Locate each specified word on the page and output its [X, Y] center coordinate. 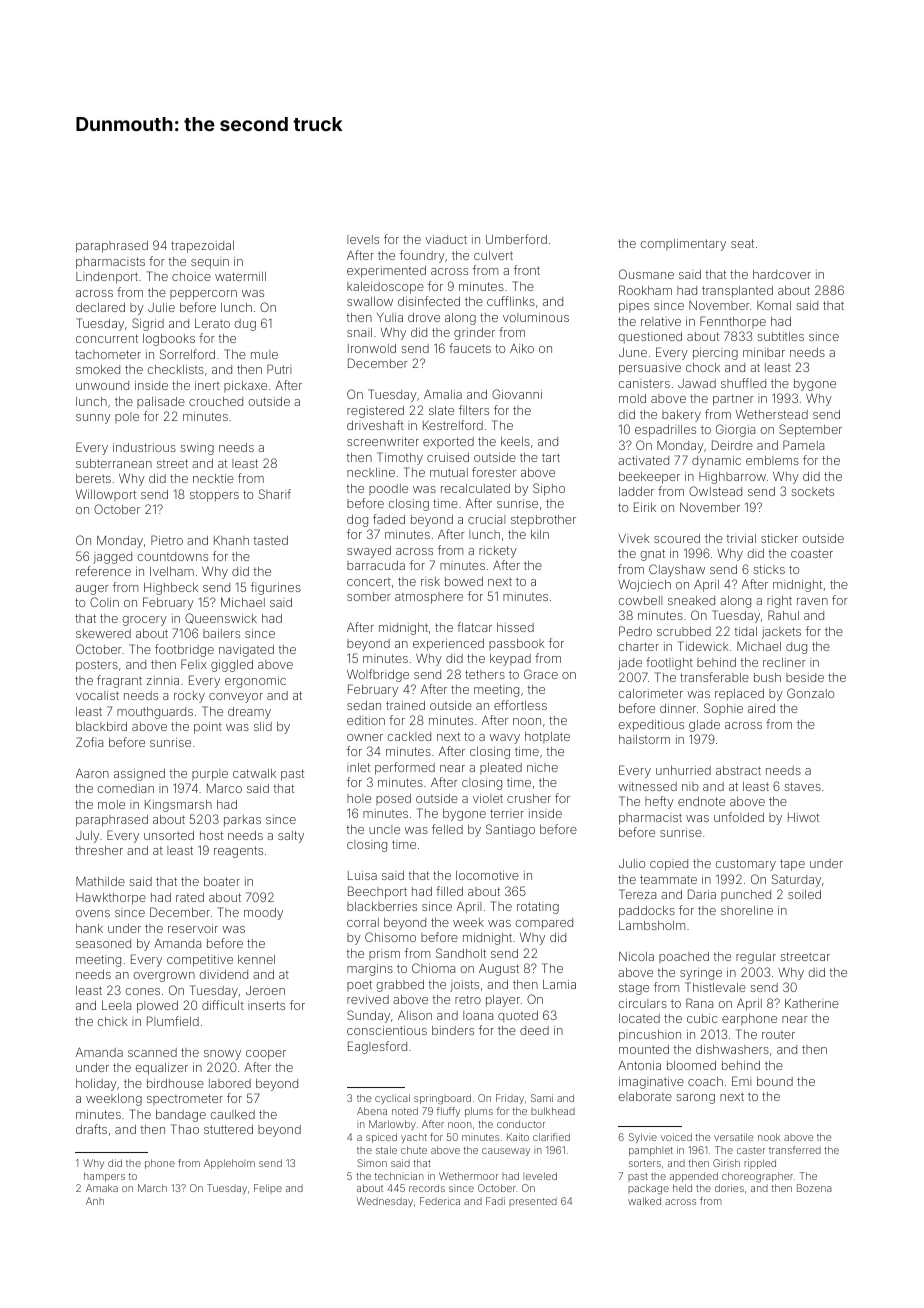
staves [802, 786]
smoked [98, 369]
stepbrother [543, 521]
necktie [213, 478]
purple [210, 775]
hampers [104, 1177]
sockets [812, 491]
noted [405, 1111]
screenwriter [383, 441]
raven [812, 601]
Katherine [812, 1003]
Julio [632, 863]
